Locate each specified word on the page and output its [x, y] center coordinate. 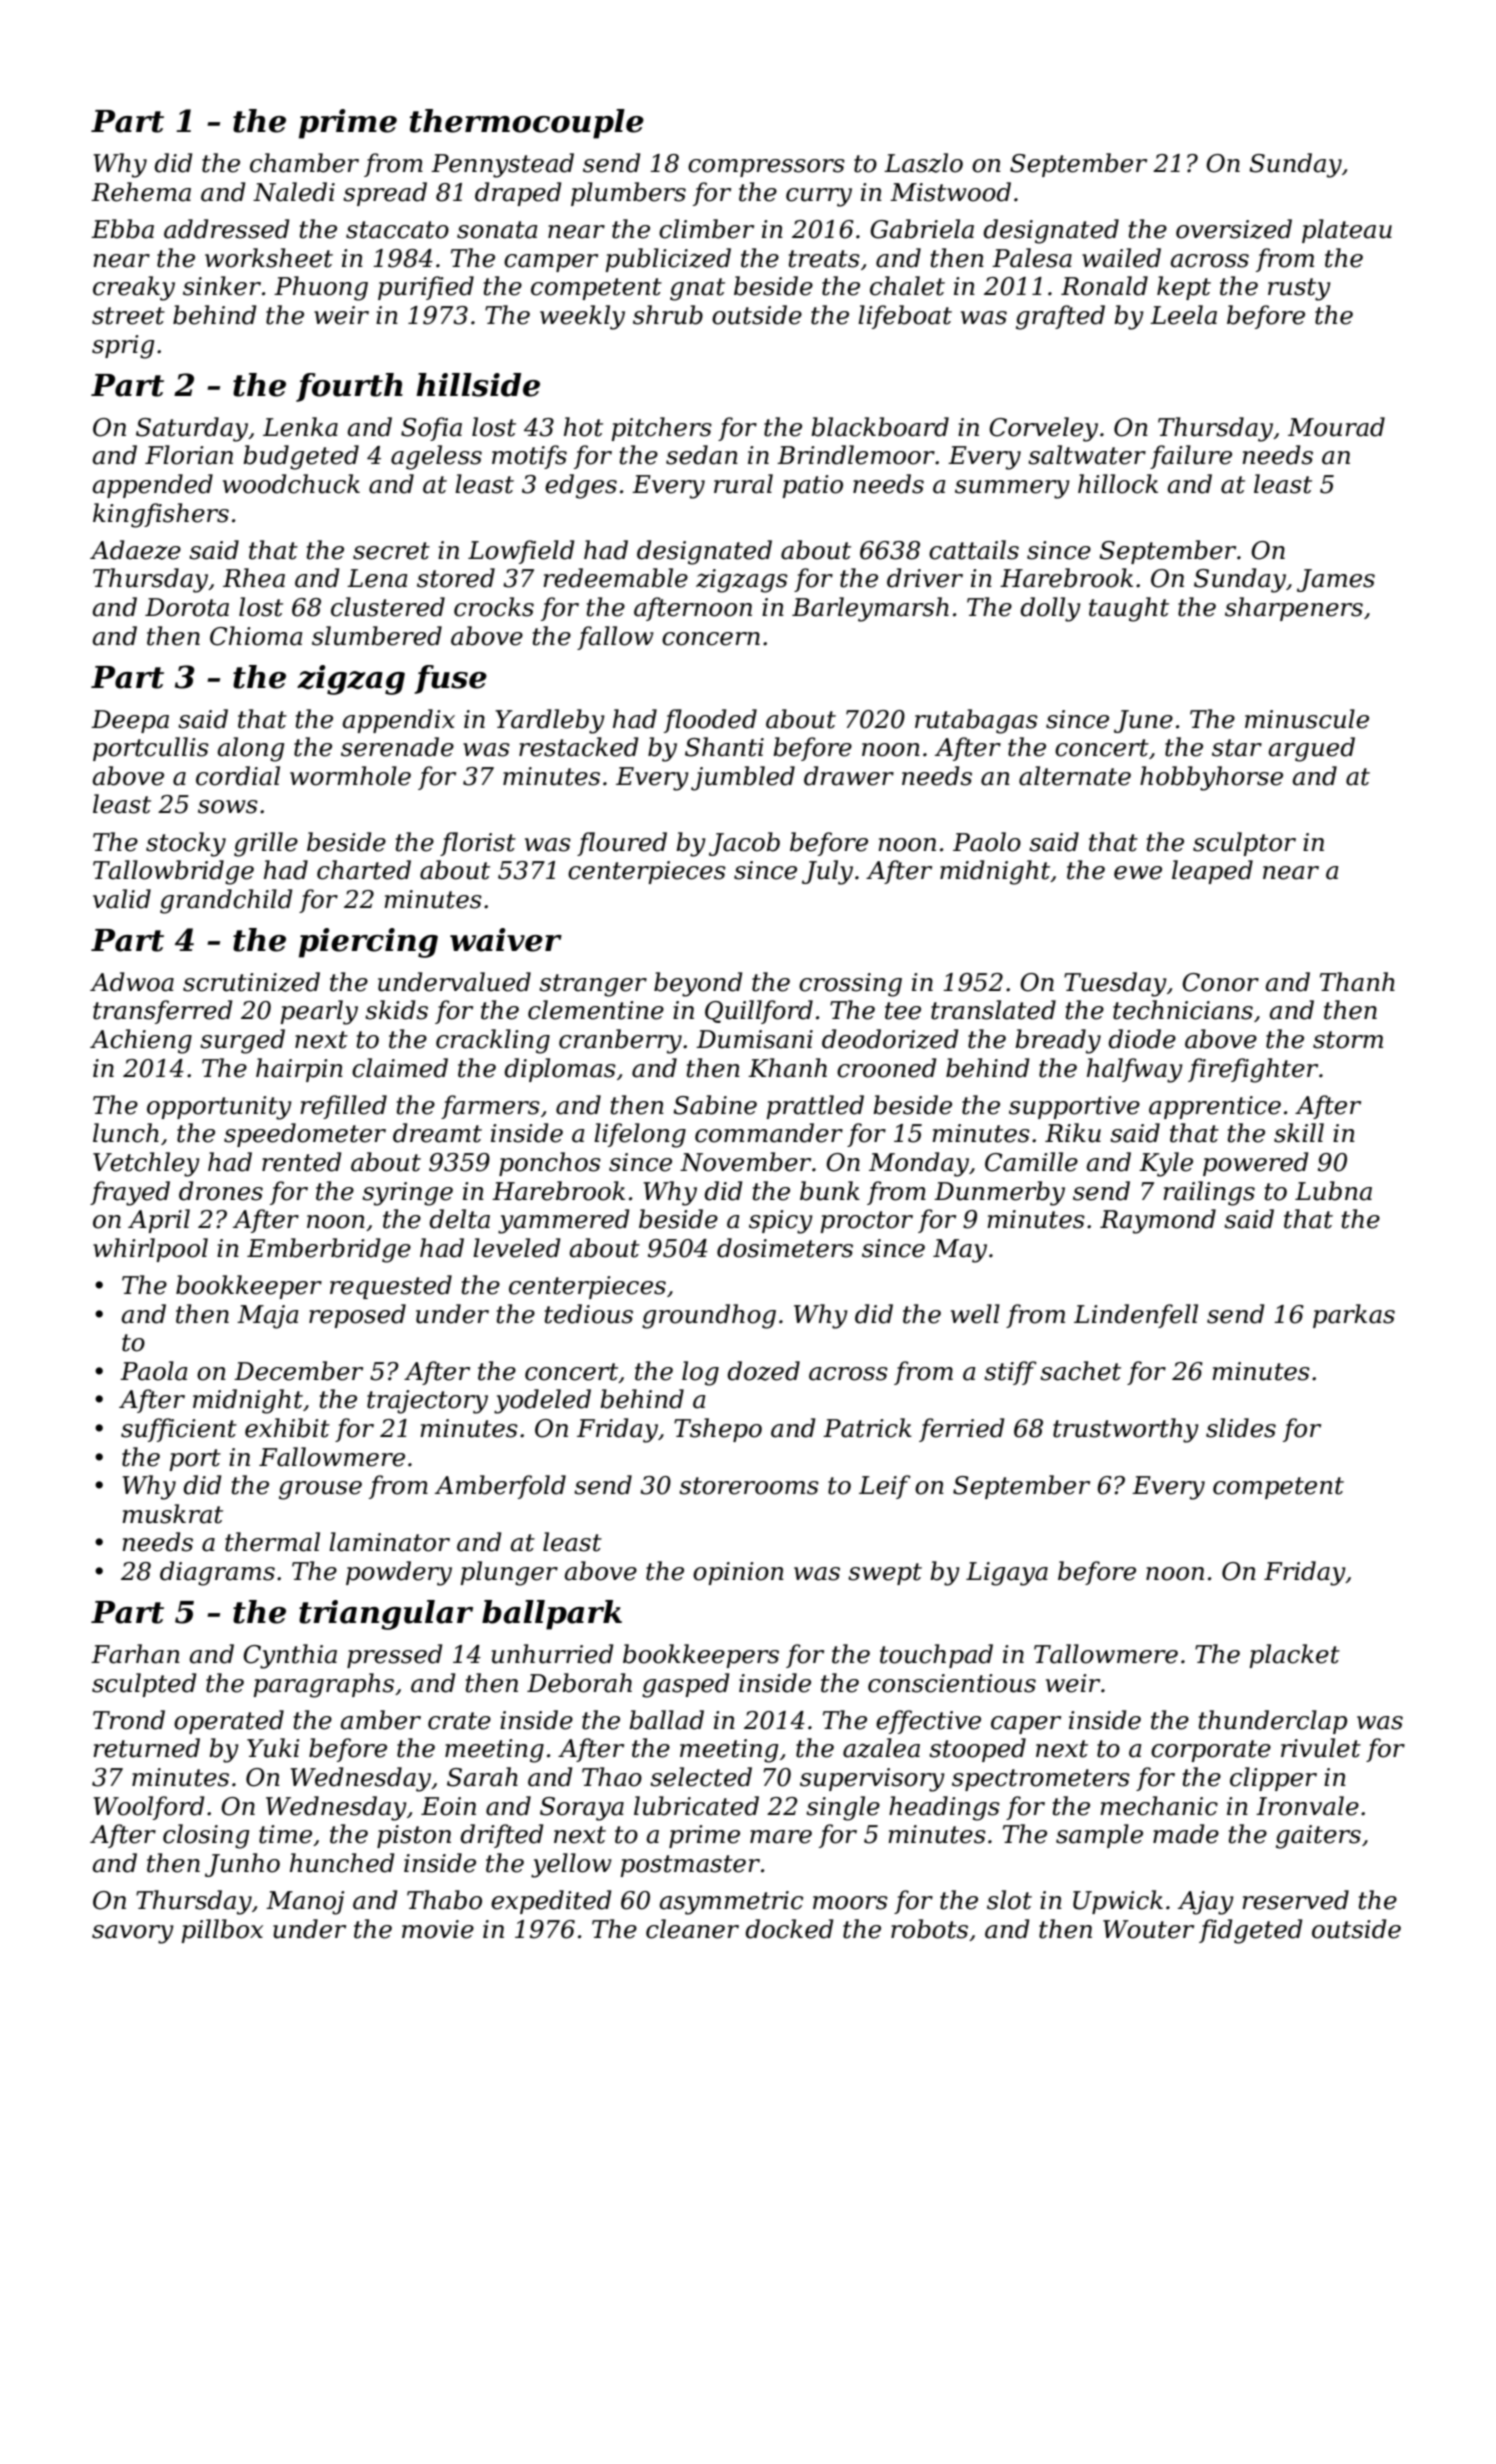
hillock [1118, 484]
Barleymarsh [870, 609]
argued [1311, 749]
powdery [399, 1573]
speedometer [305, 1135]
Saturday [192, 429]
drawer [849, 776]
